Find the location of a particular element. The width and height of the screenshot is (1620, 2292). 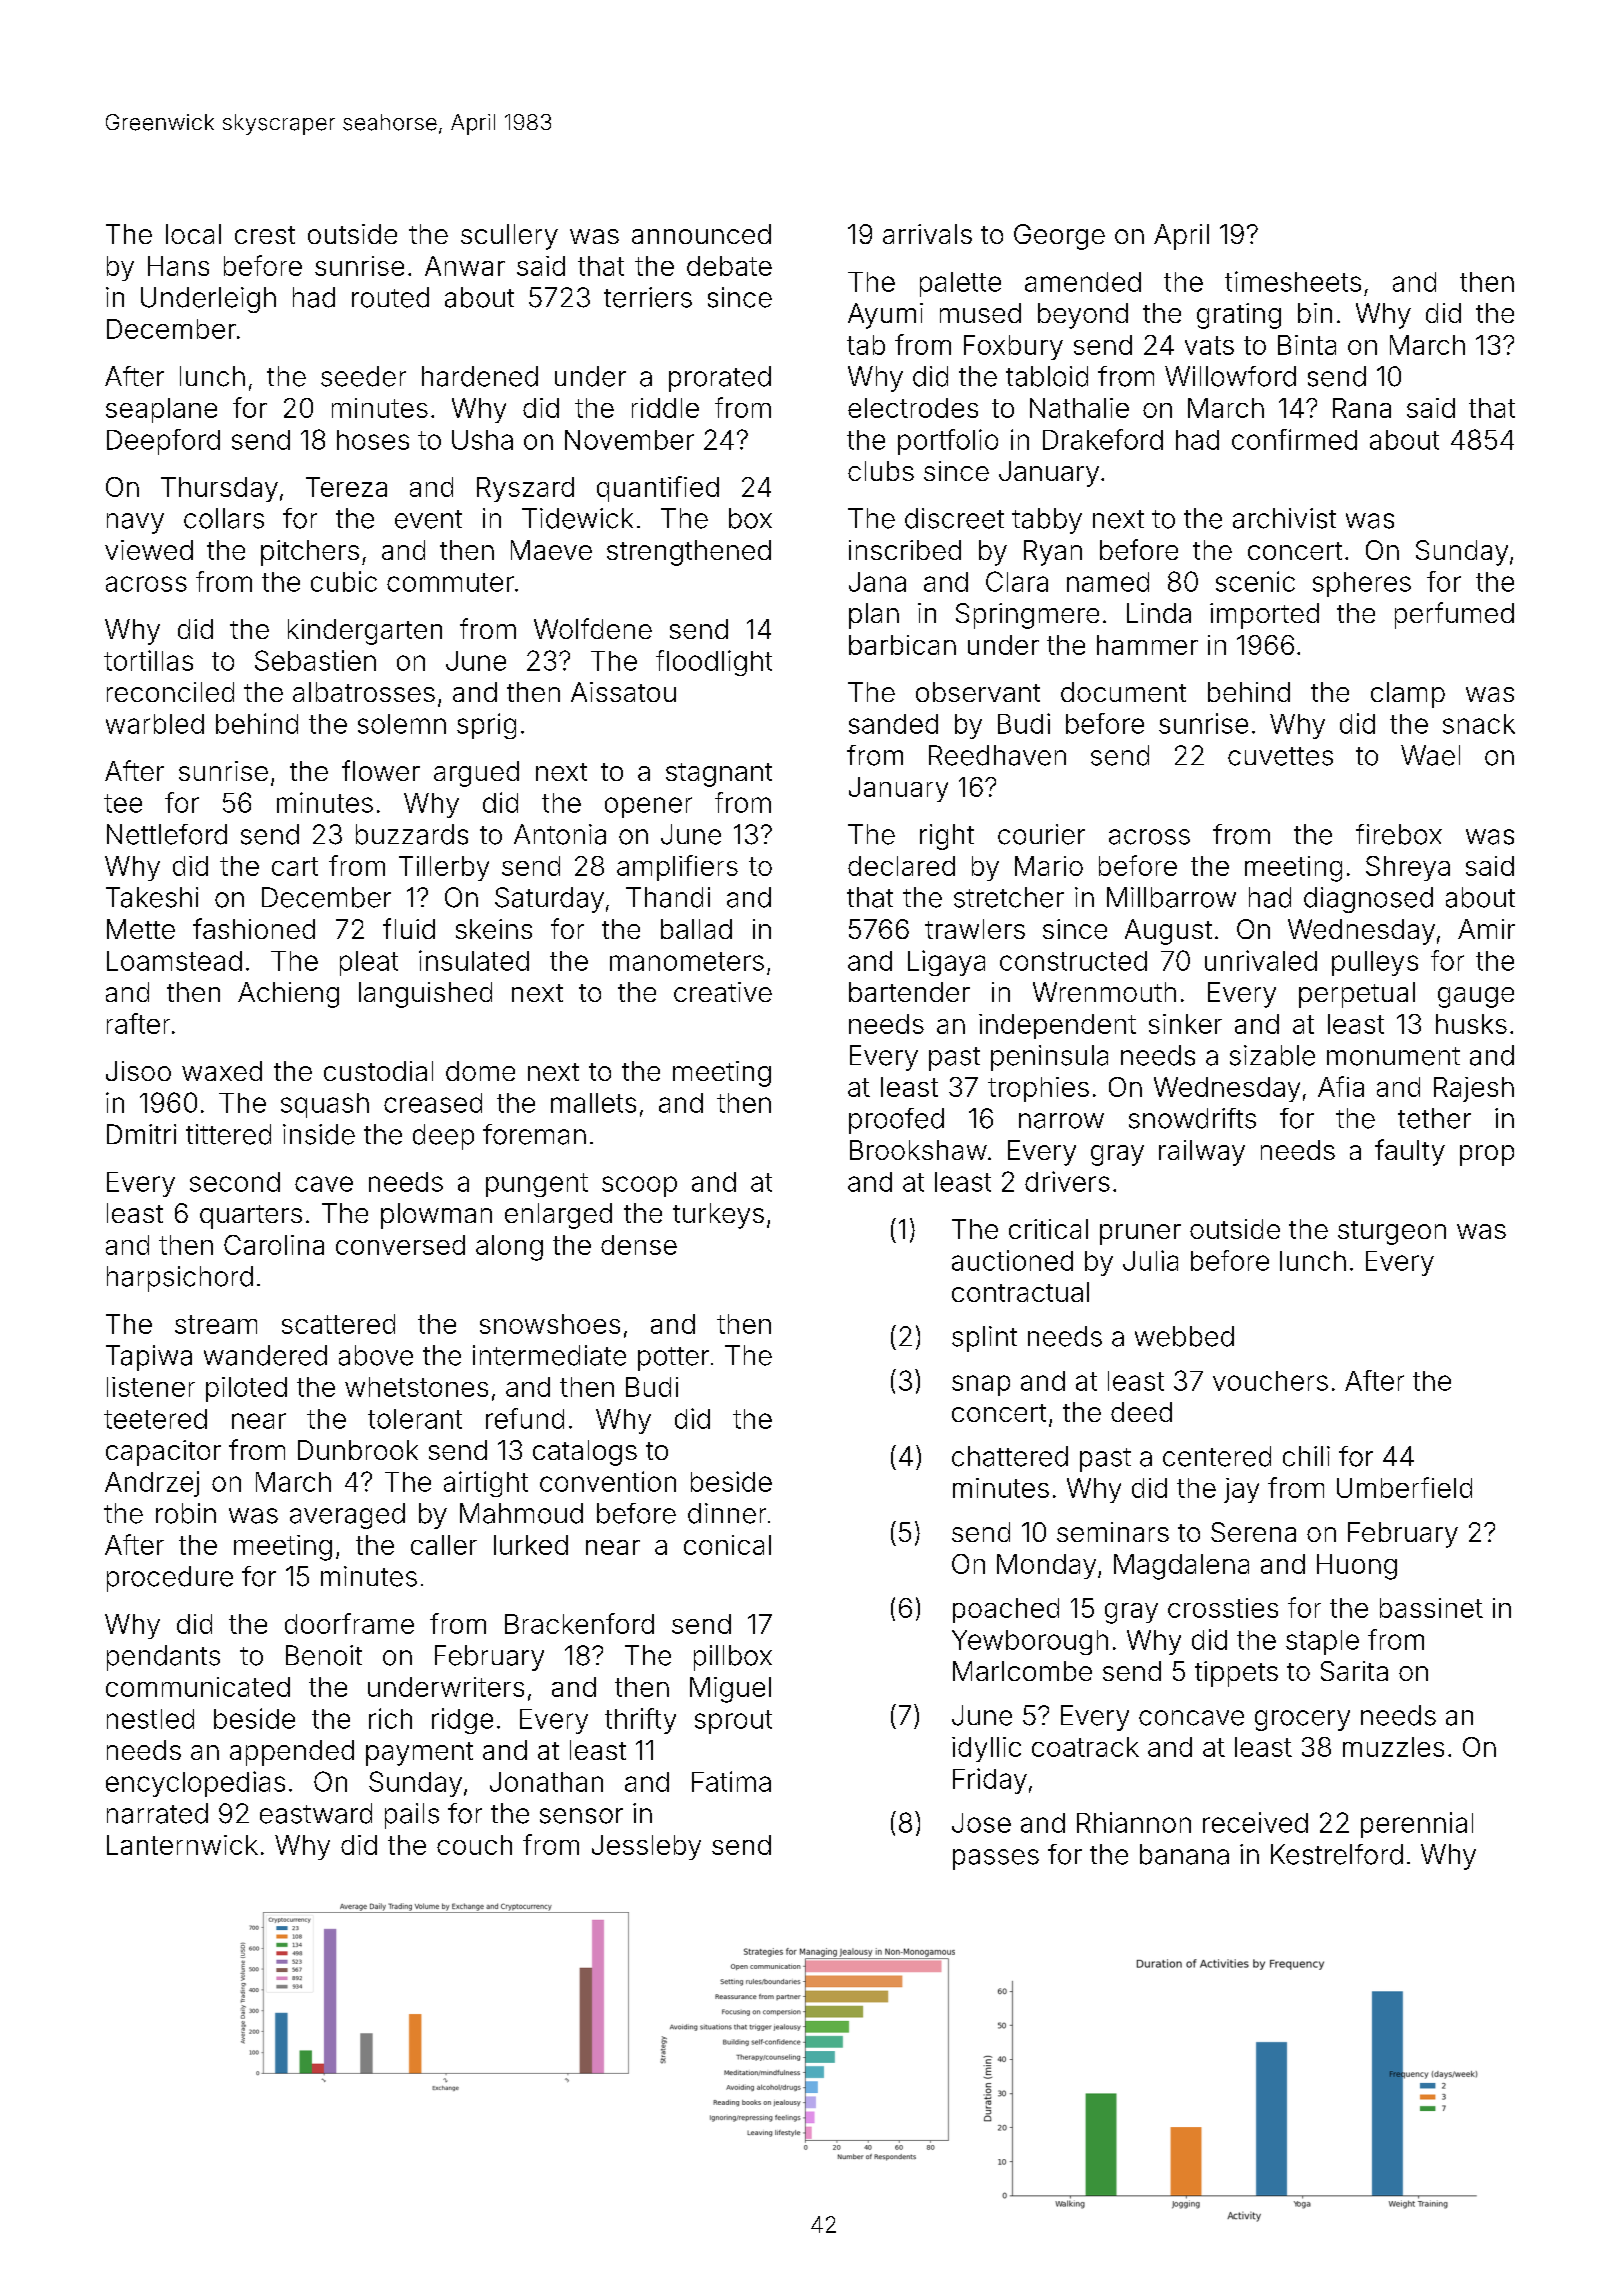

Nettleford is located at coordinates (167, 834).
